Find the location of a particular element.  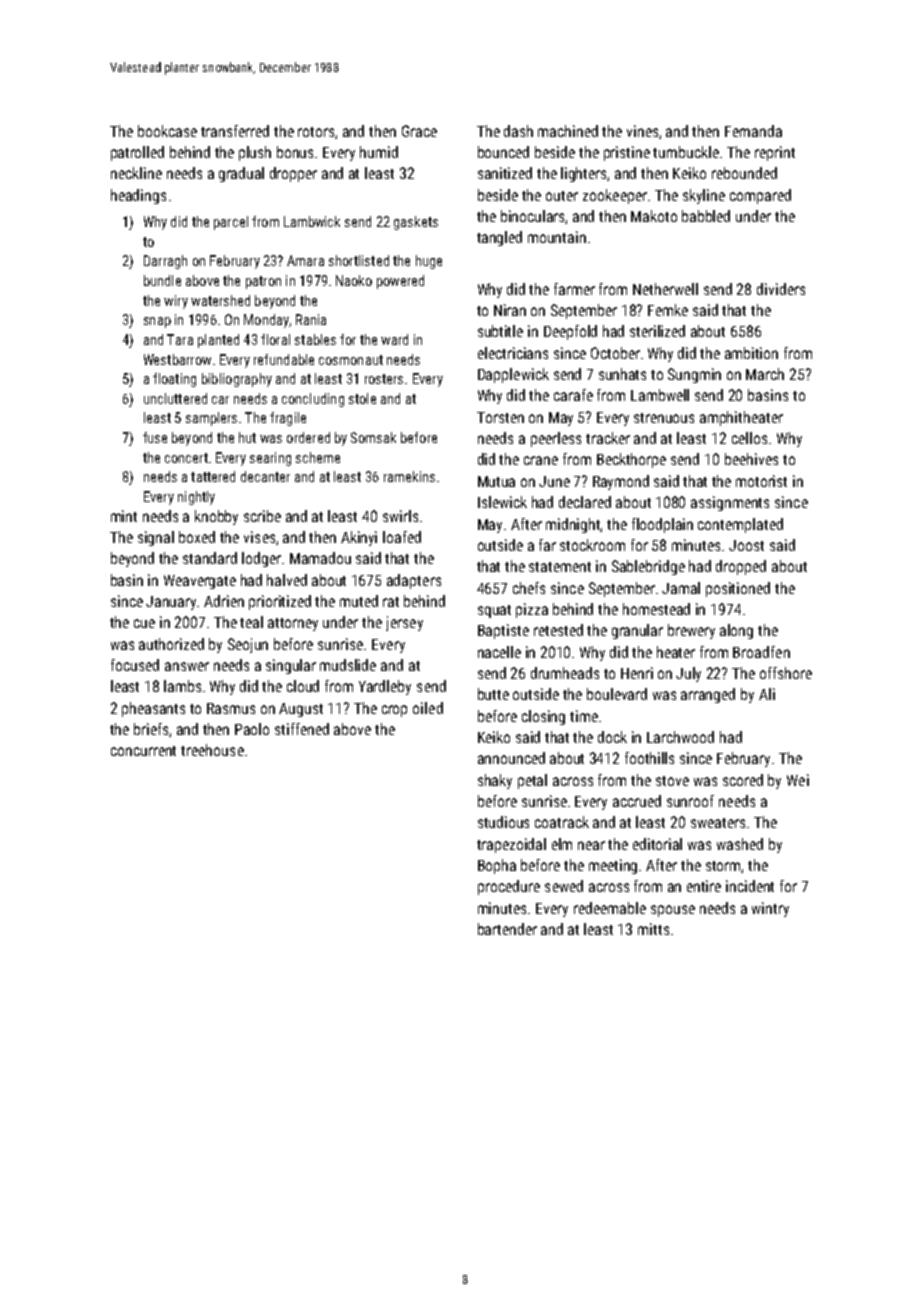

strenuous is located at coordinates (664, 418).
